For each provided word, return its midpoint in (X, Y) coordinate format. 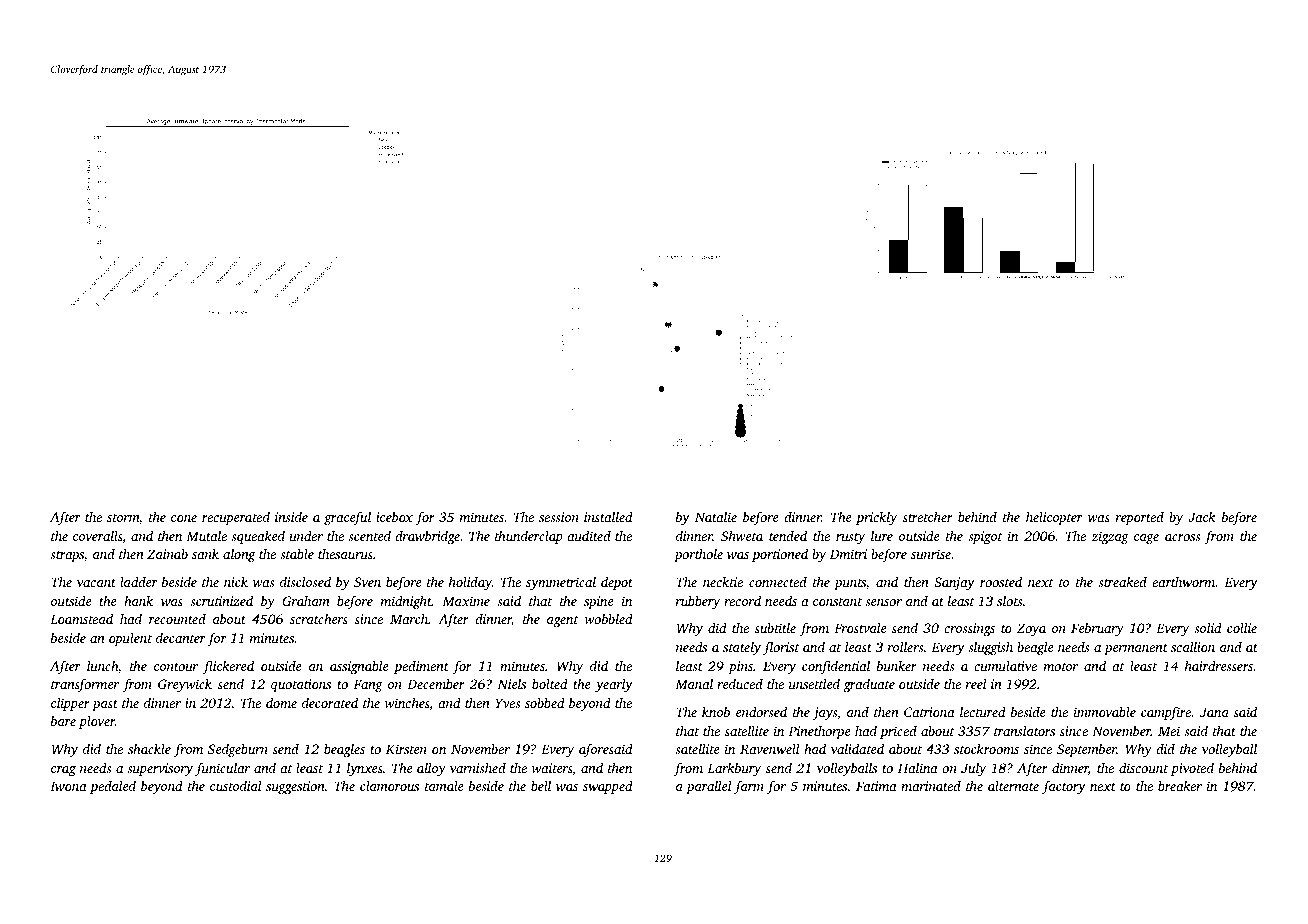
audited (589, 535)
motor (1061, 667)
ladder (139, 582)
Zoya (1031, 629)
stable (297, 554)
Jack (1201, 516)
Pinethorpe (819, 732)
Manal (694, 683)
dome (281, 702)
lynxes (365, 769)
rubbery (698, 602)
